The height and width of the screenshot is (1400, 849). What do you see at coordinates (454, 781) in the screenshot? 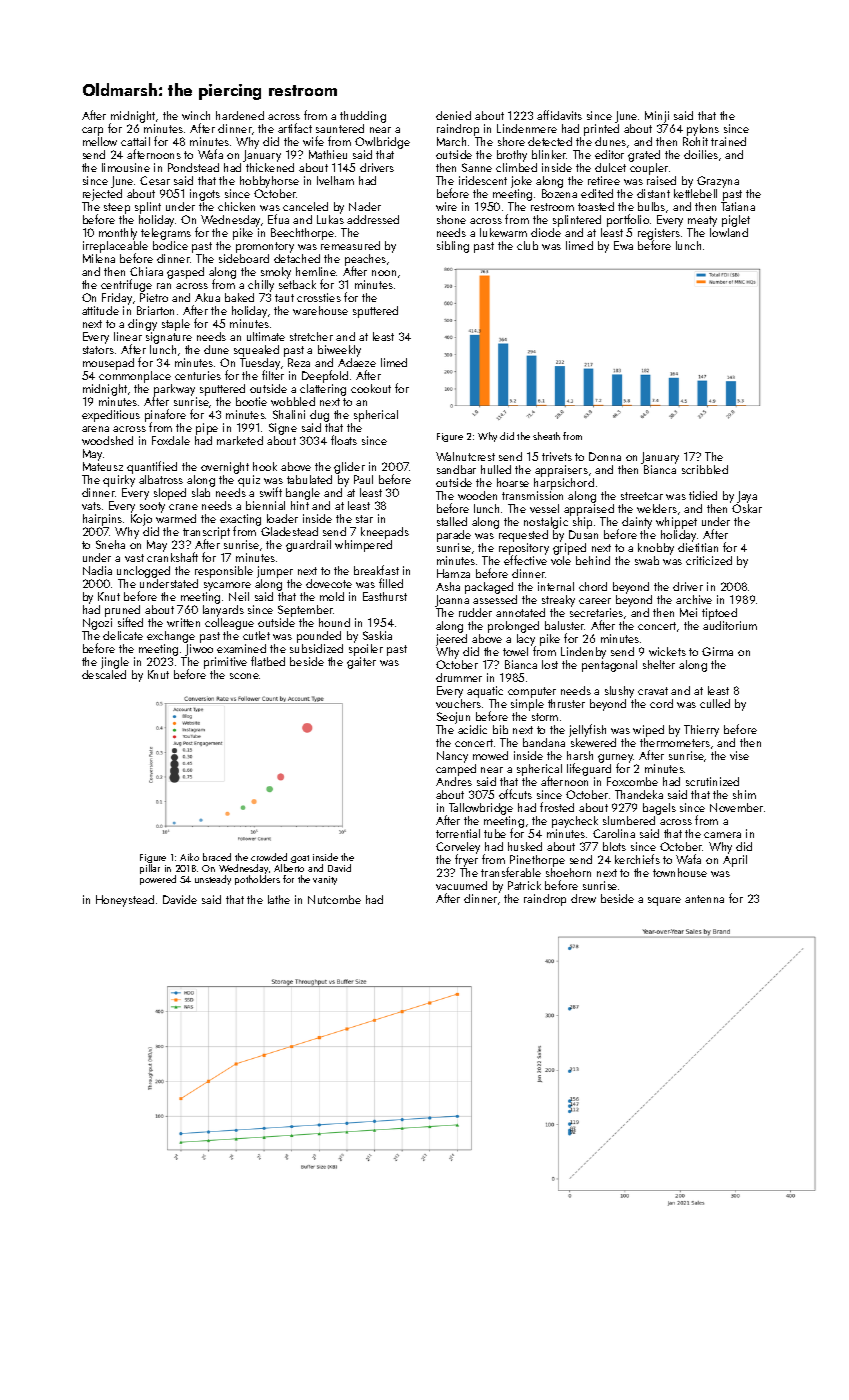
I see `Andres` at bounding box center [454, 781].
